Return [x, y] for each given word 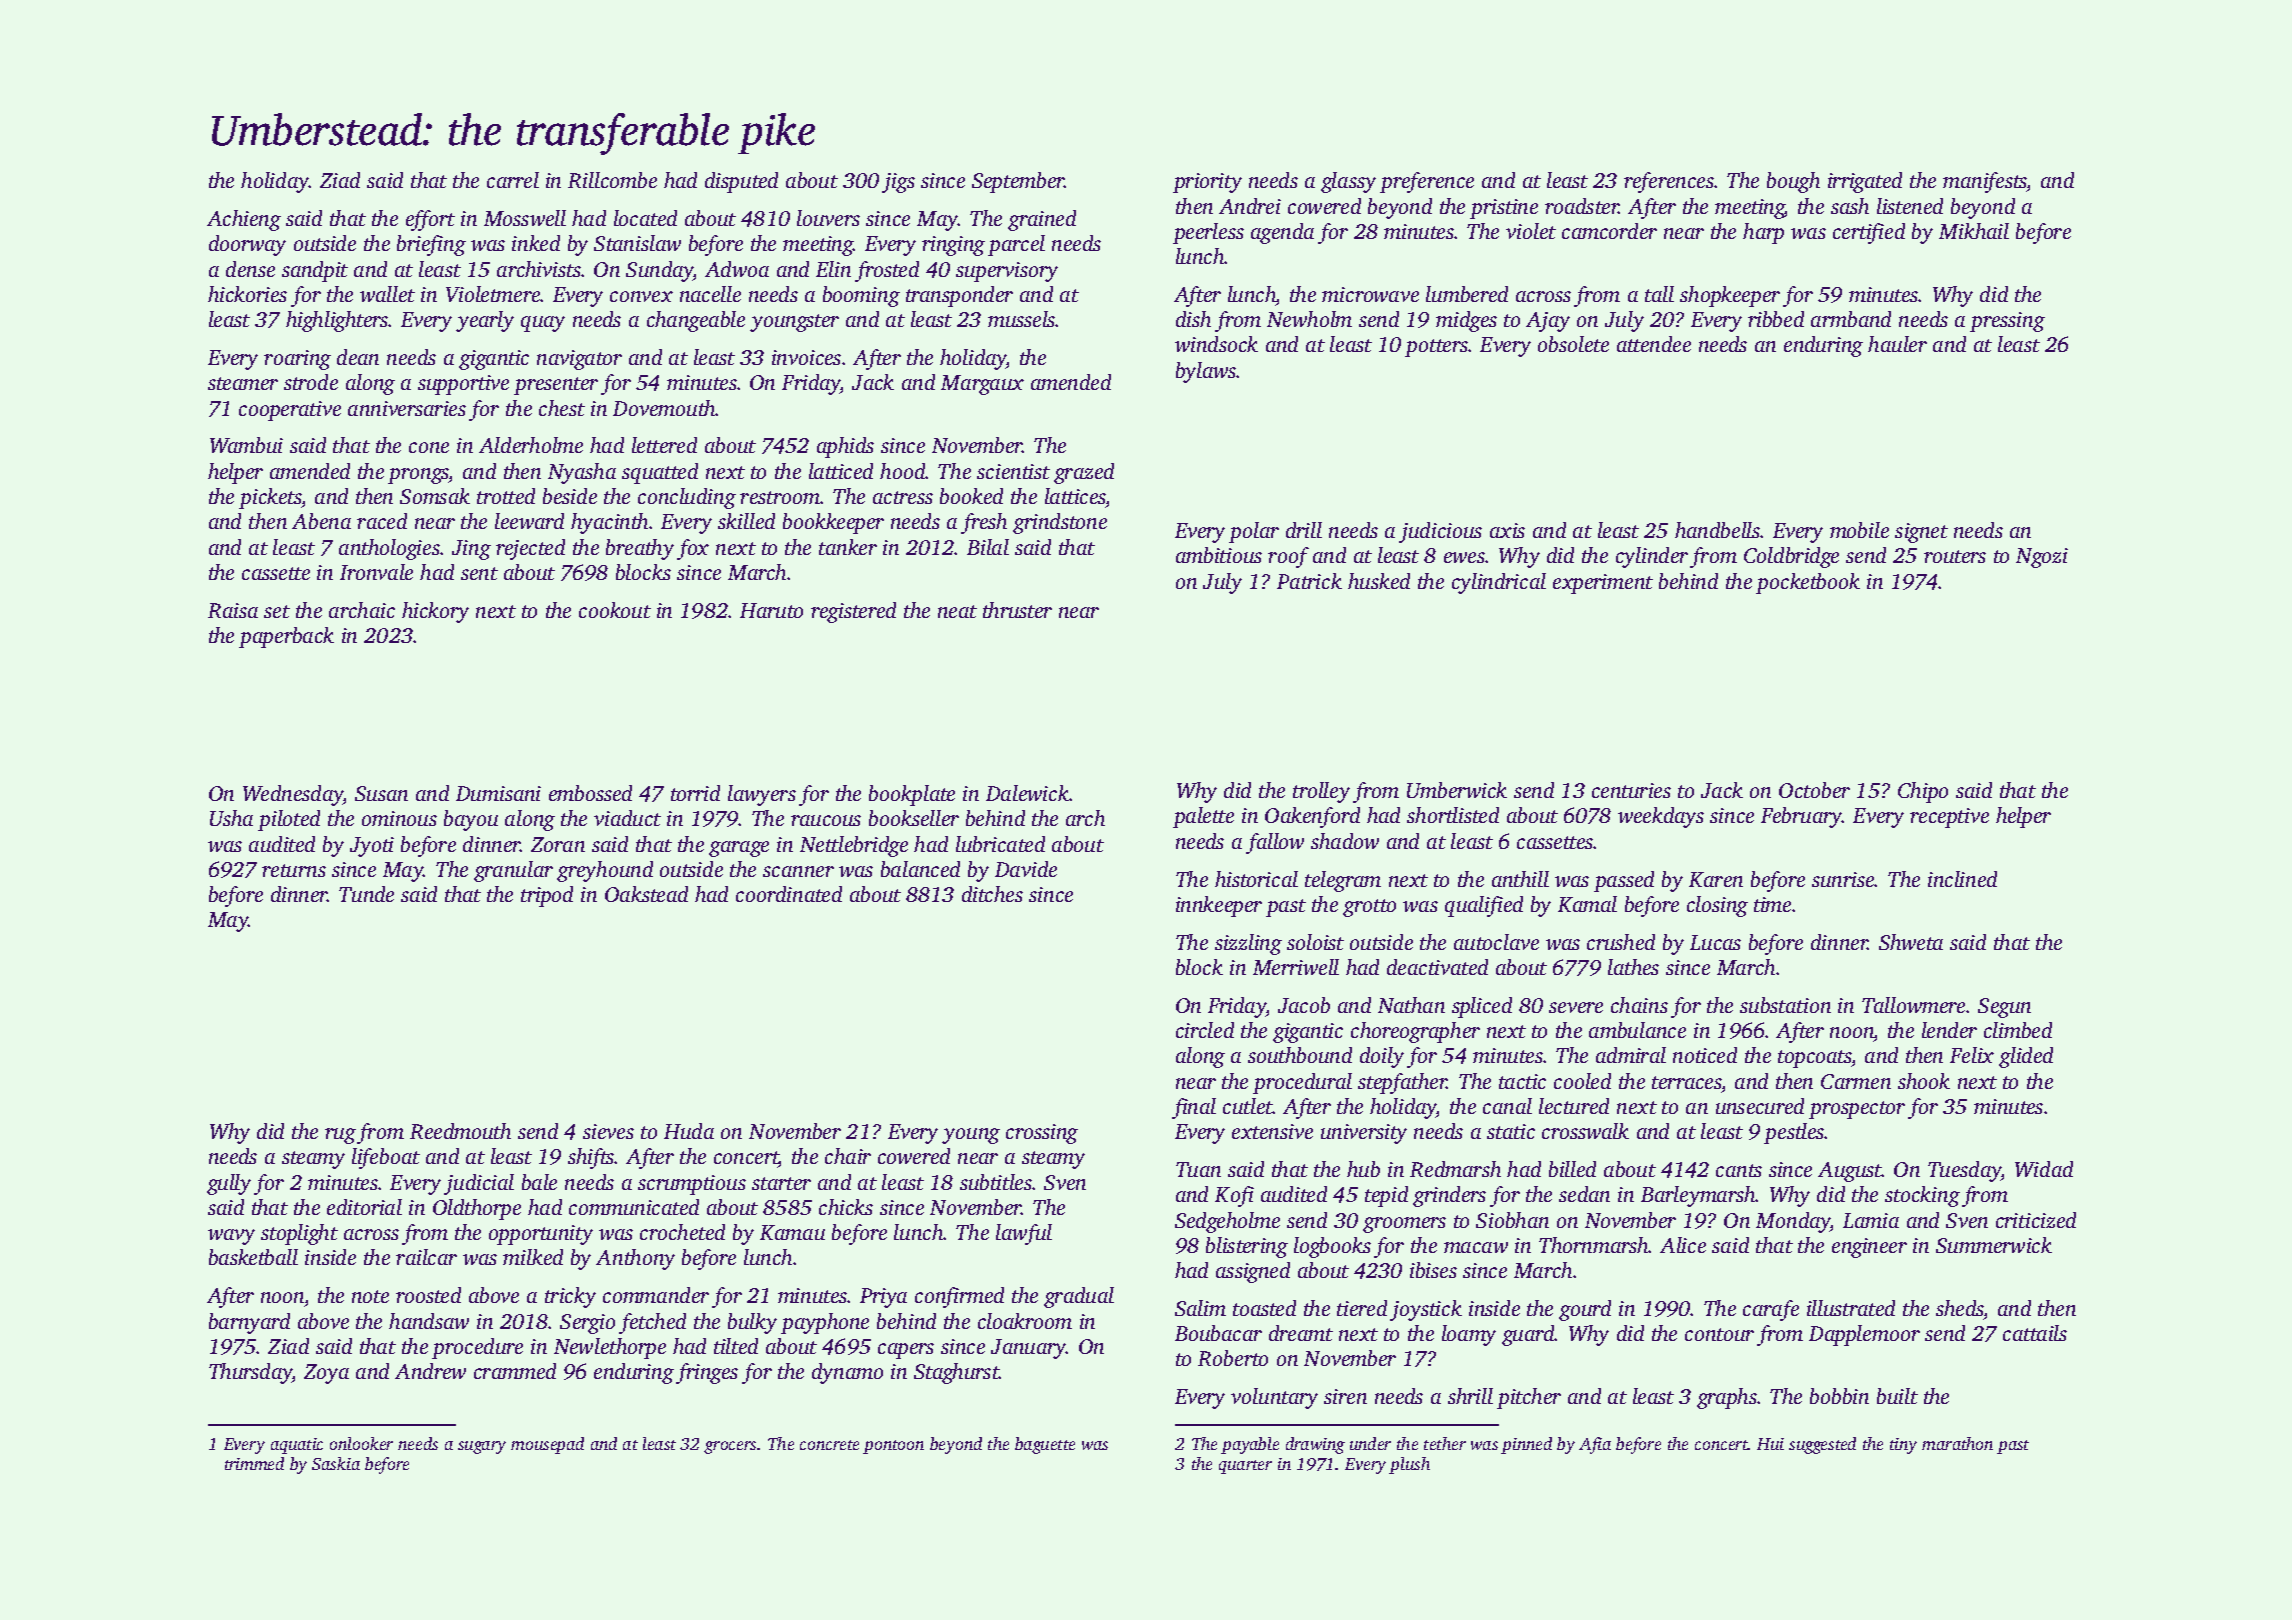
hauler [1897, 344]
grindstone [1060, 523]
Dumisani [498, 793]
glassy [1348, 182]
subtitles [996, 1182]
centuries [1631, 790]
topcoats [1815, 1059]
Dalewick [1027, 793]
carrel [513, 180]
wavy [231, 1237]
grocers [730, 1447]
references [1669, 182]
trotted [506, 496]
